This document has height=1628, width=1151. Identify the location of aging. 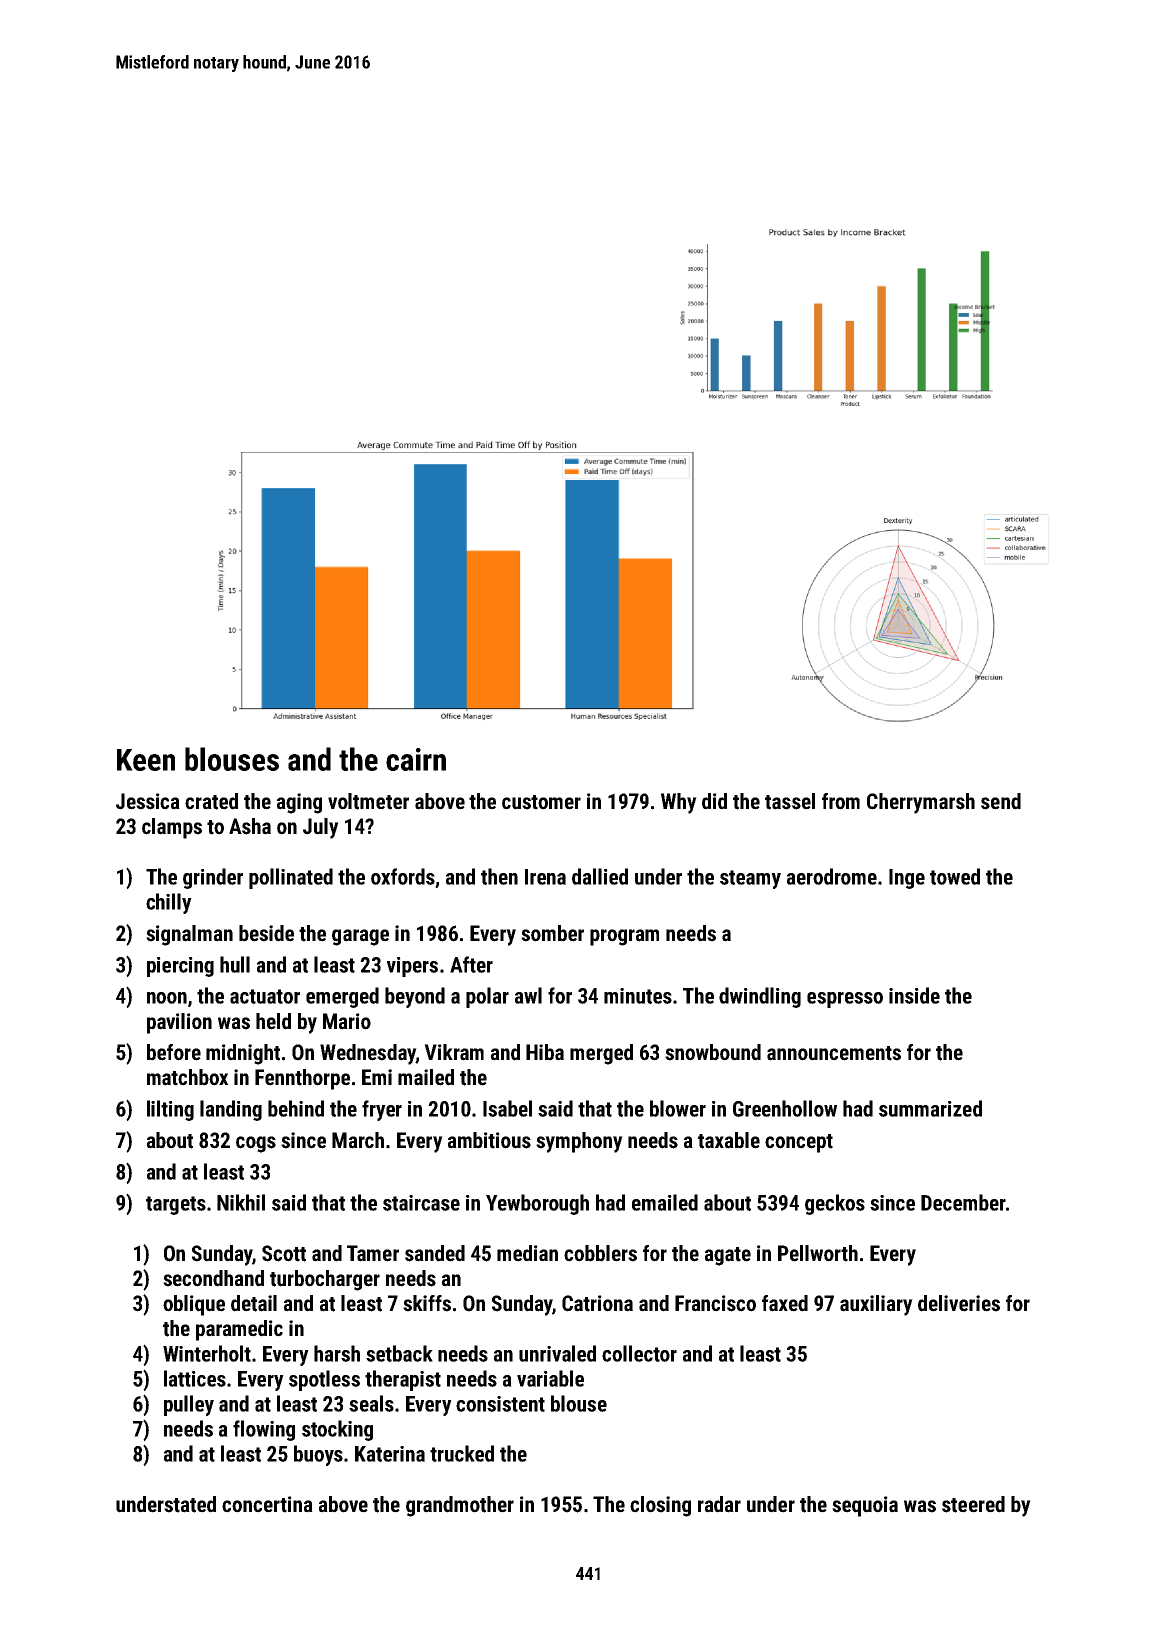
(299, 803).
